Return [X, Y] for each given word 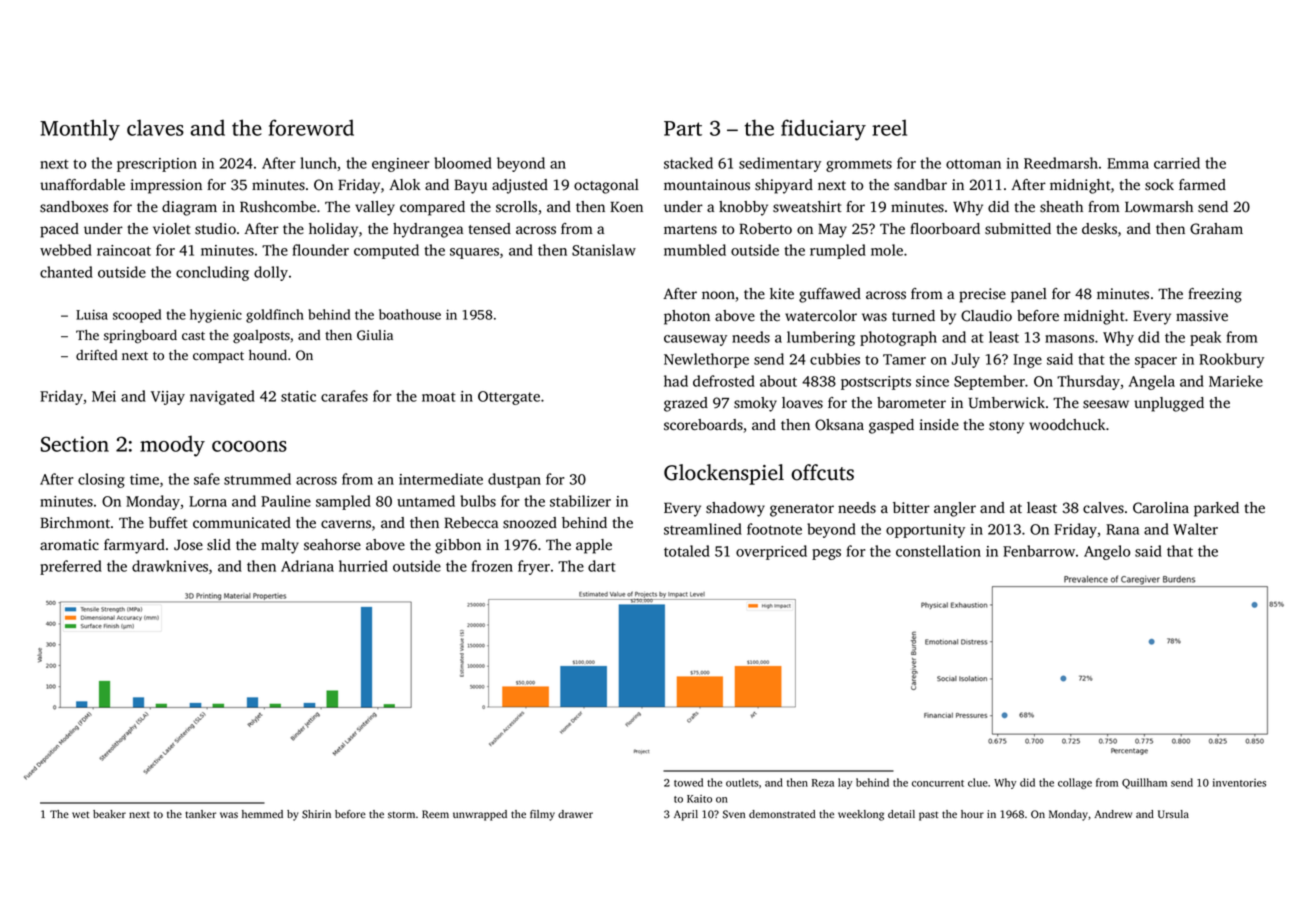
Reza [823, 783]
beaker [109, 814]
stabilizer [580, 501]
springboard [140, 337]
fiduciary [823, 130]
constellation [938, 551]
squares [474, 253]
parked [1216, 509]
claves [155, 127]
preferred [71, 567]
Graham [1216, 229]
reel [889, 127]
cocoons [249, 446]
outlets [742, 782]
